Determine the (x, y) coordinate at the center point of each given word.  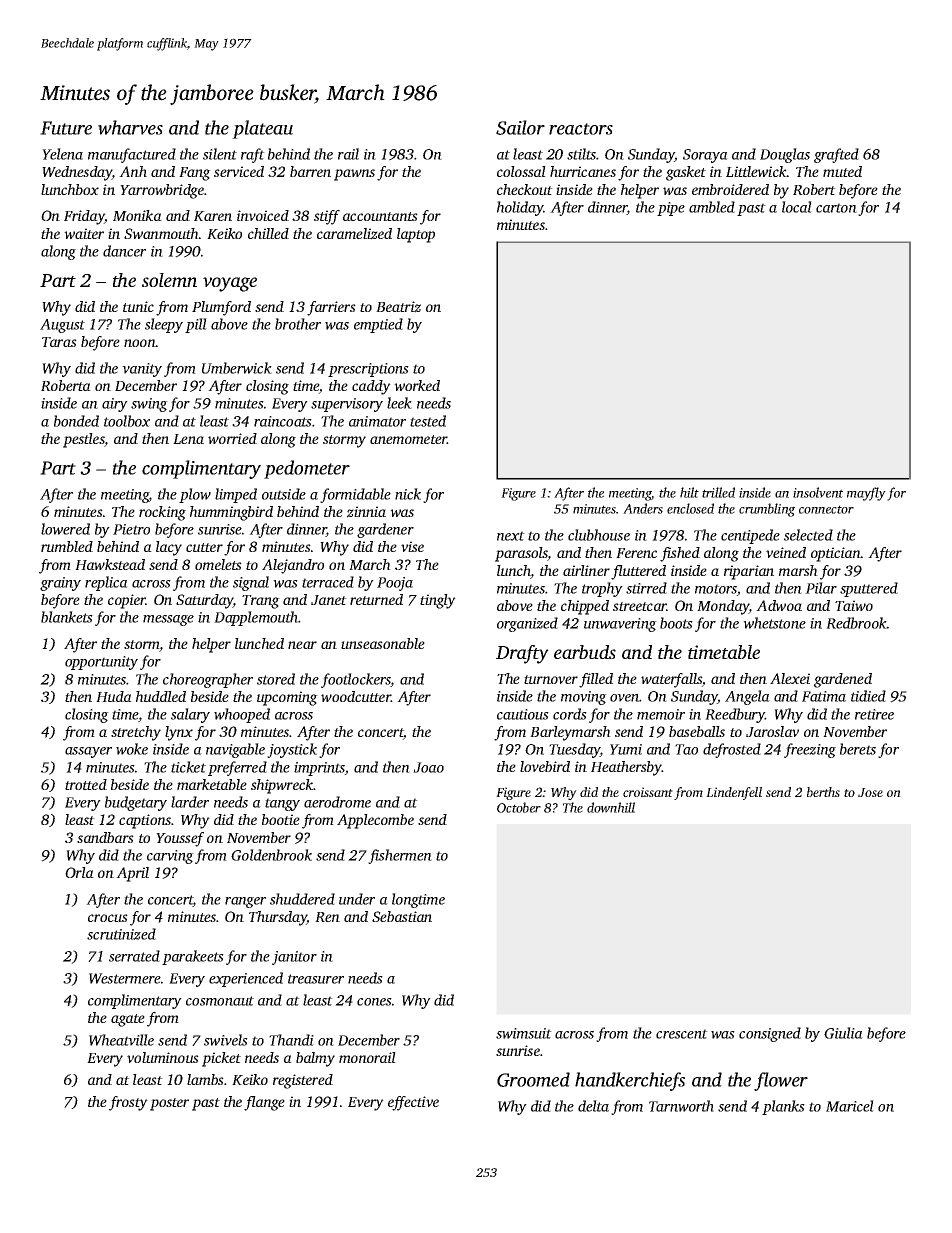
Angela (747, 697)
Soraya (705, 156)
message (168, 620)
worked (417, 385)
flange (264, 1103)
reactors (581, 129)
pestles (84, 440)
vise (412, 546)
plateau (262, 129)
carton (836, 208)
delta (593, 1106)
